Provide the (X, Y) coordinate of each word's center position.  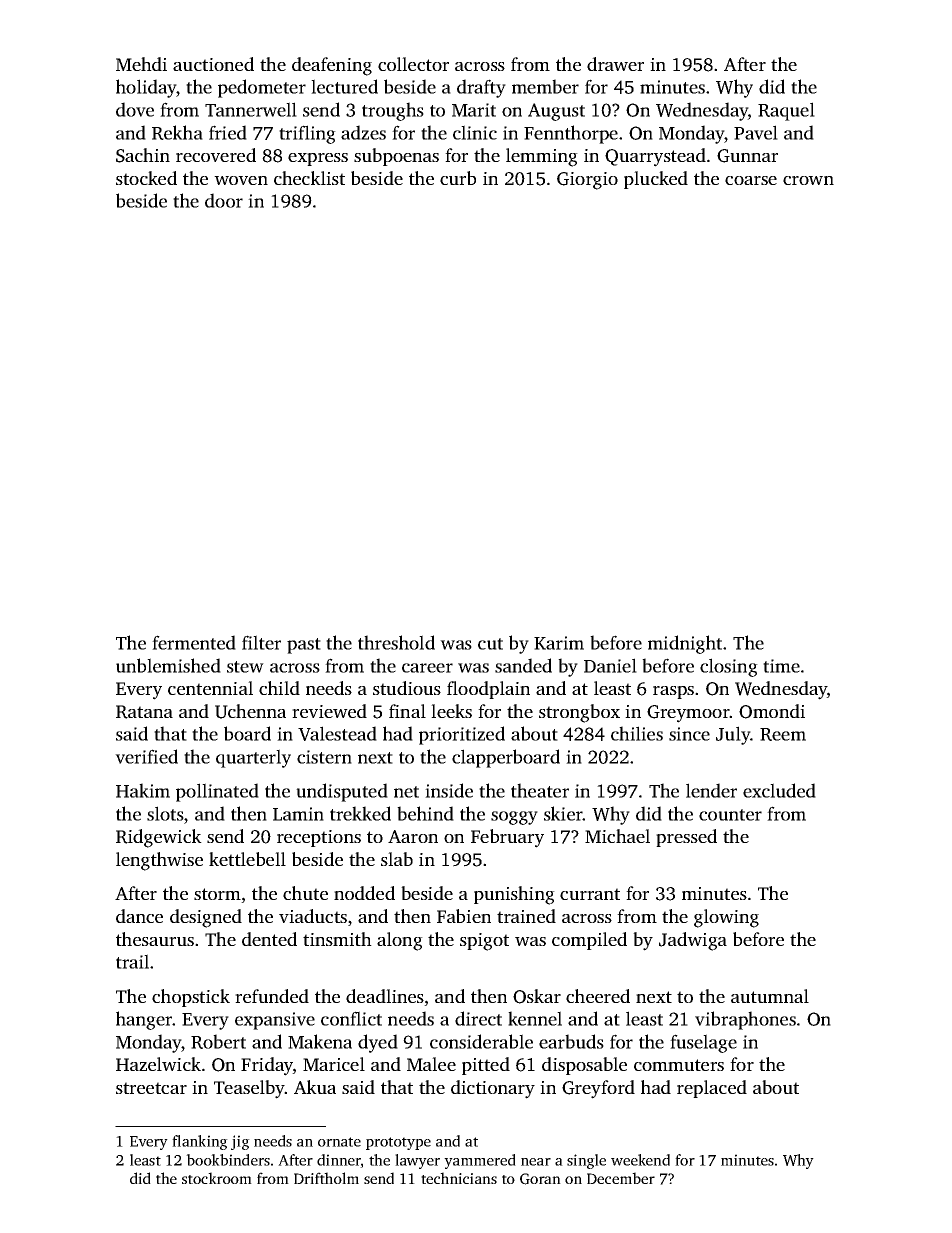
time (781, 666)
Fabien (464, 916)
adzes (363, 132)
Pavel (756, 132)
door (224, 200)
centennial (210, 688)
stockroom (217, 1178)
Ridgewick (159, 838)
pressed (686, 838)
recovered (216, 155)
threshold (396, 642)
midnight (685, 644)
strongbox (579, 713)
